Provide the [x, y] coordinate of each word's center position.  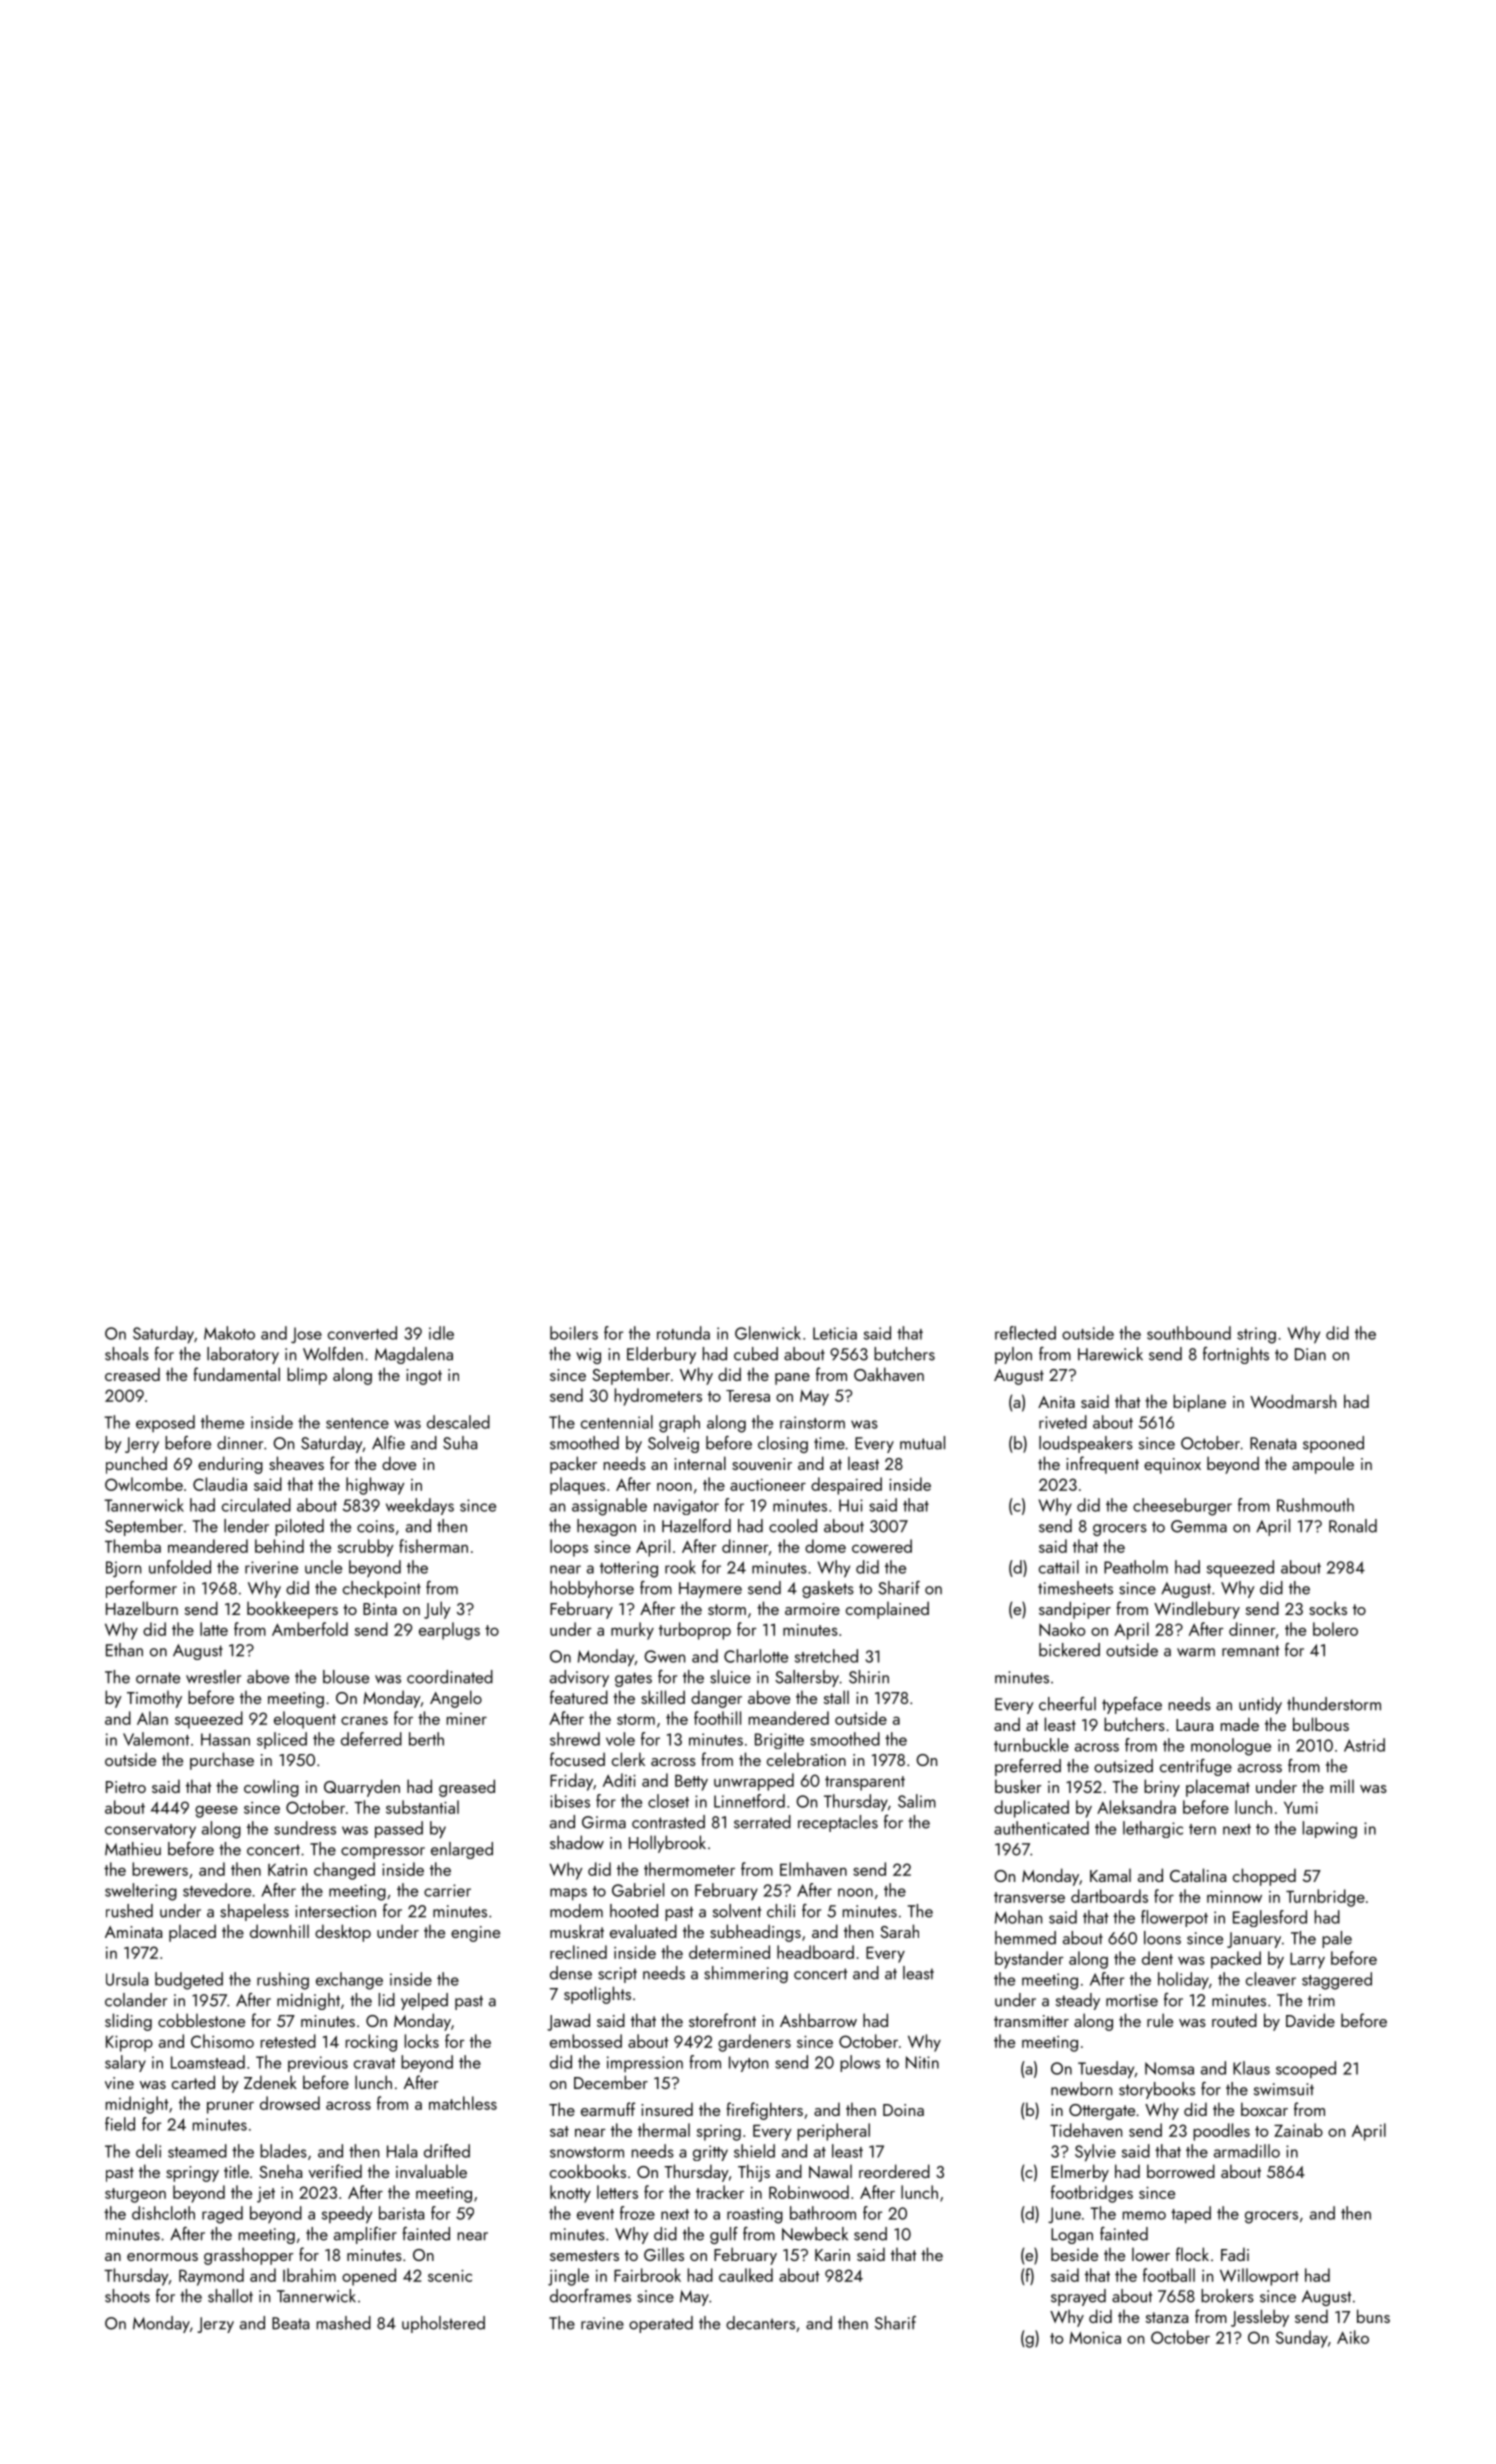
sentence [357, 1423]
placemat [1218, 1788]
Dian [1310, 1354]
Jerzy [215, 2325]
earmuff [608, 2109]
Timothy [154, 1699]
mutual [922, 1443]
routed [1234, 2020]
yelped [424, 2001]
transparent [865, 1783]
